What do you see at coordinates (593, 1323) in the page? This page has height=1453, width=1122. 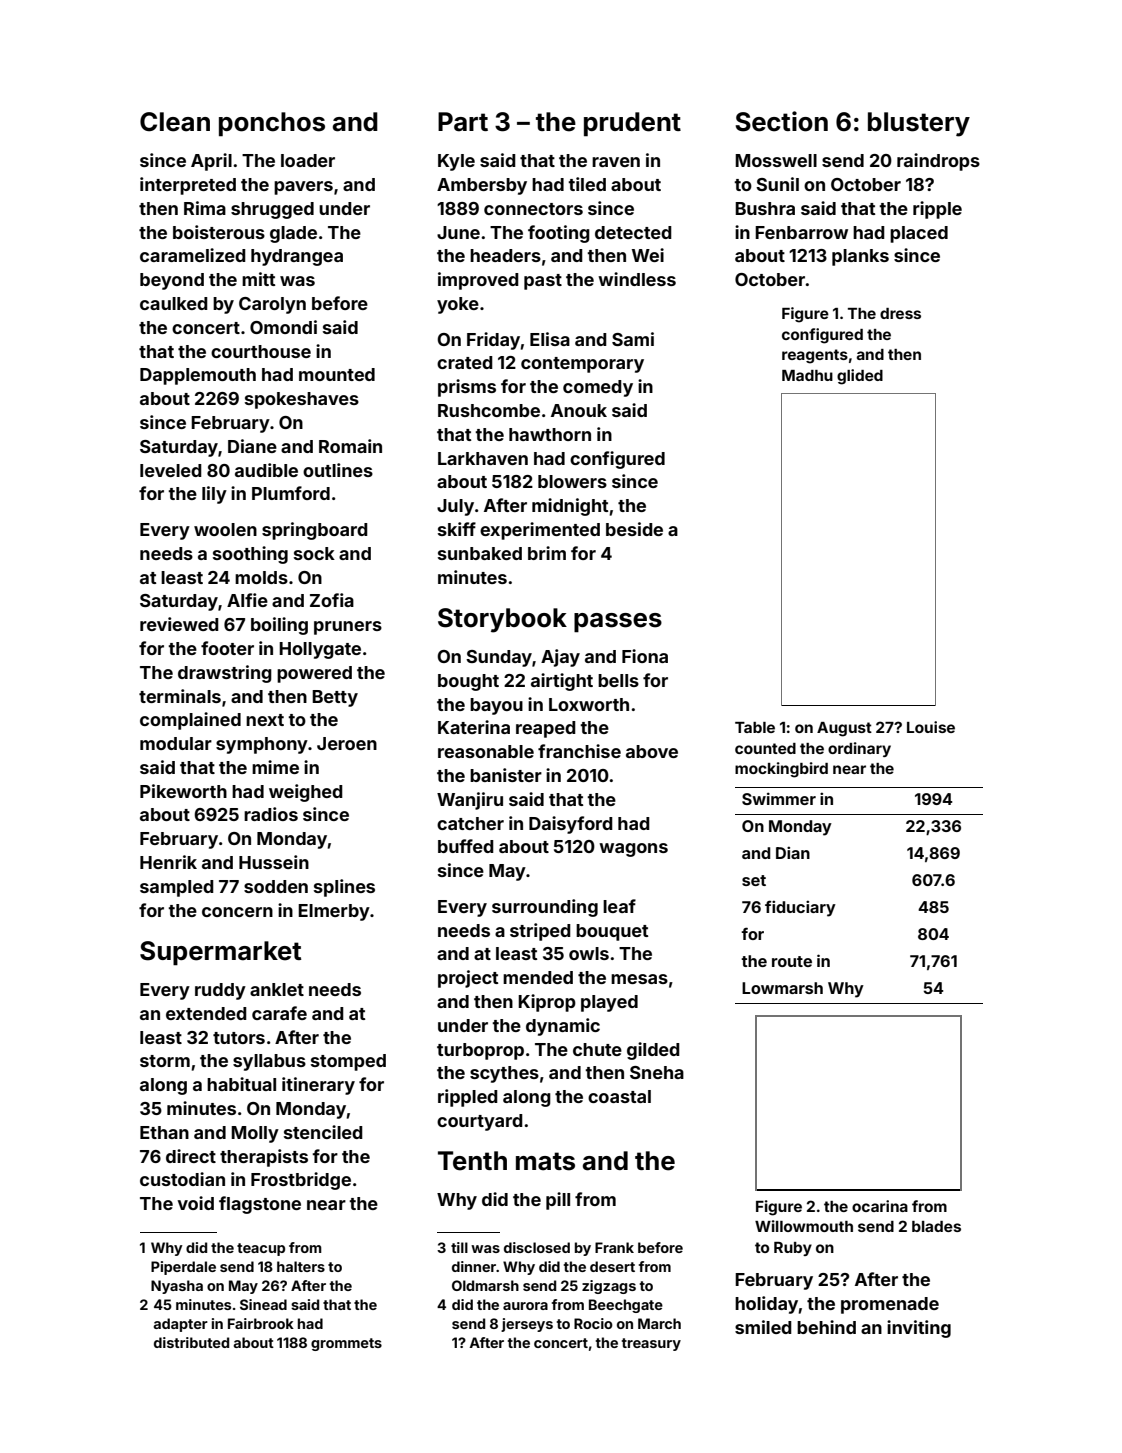 I see `Rocio` at bounding box center [593, 1323].
